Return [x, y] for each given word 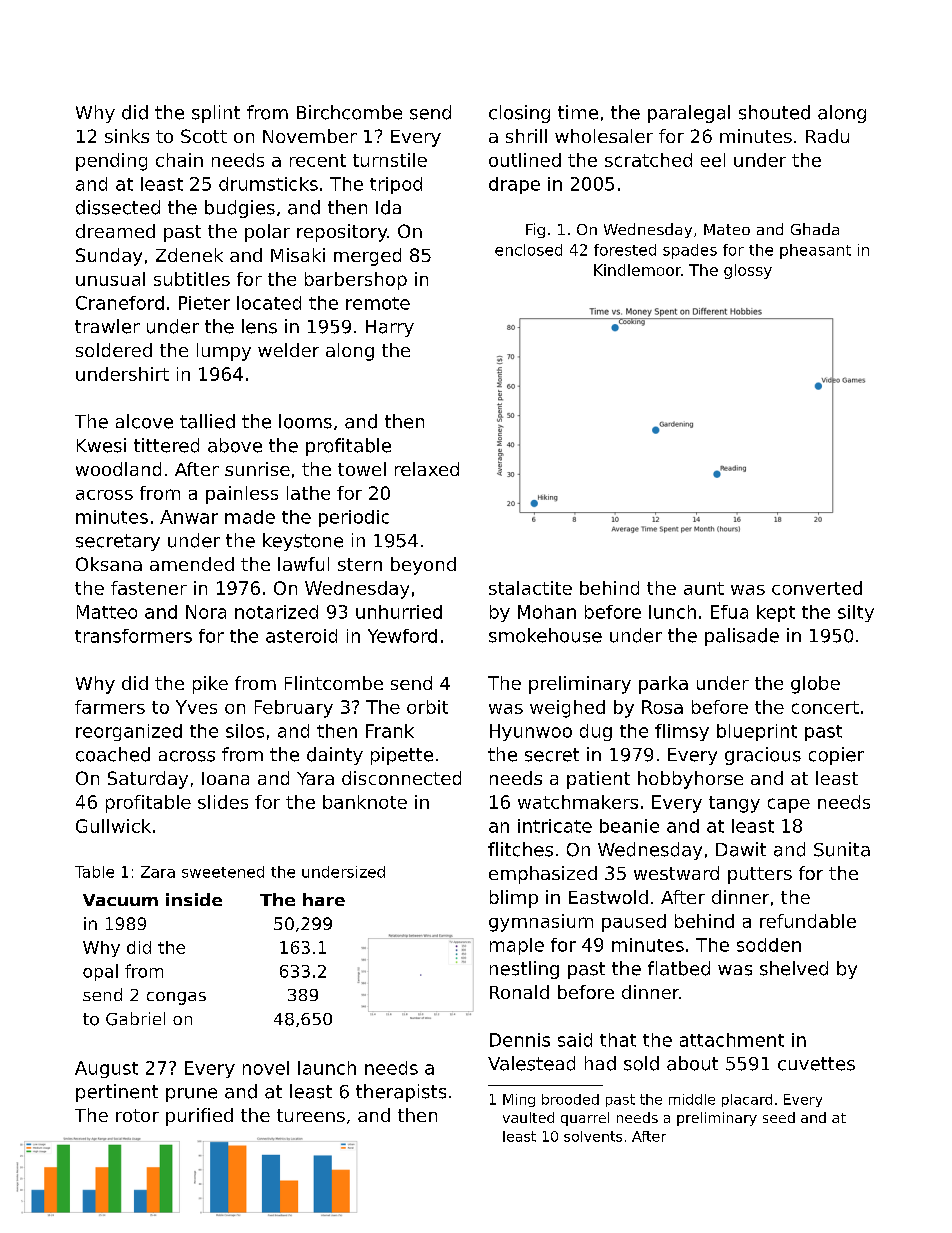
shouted [774, 112]
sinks [127, 136]
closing [519, 114]
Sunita [842, 849]
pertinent [117, 1093]
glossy [748, 271]
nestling [524, 970]
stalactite [530, 588]
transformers [133, 636]
